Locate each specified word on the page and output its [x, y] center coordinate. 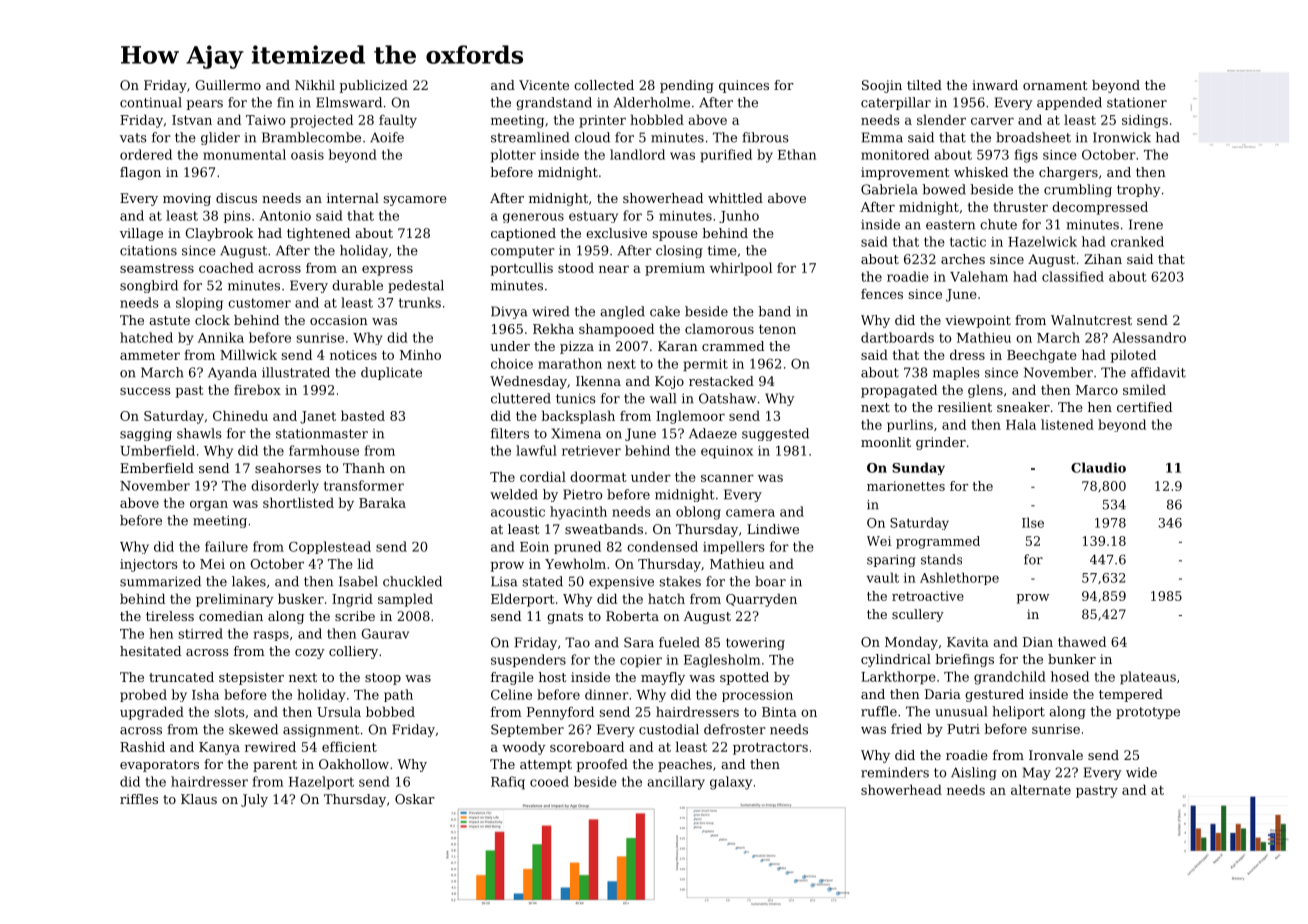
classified [1073, 276]
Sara [639, 642]
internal [353, 198]
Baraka [382, 502]
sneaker [1023, 407]
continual [151, 102]
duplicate [391, 373]
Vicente [544, 85]
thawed [1082, 641]
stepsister [251, 678]
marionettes [906, 486]
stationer [1137, 102]
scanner [727, 478]
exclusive [616, 233]
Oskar [415, 799]
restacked [721, 381]
